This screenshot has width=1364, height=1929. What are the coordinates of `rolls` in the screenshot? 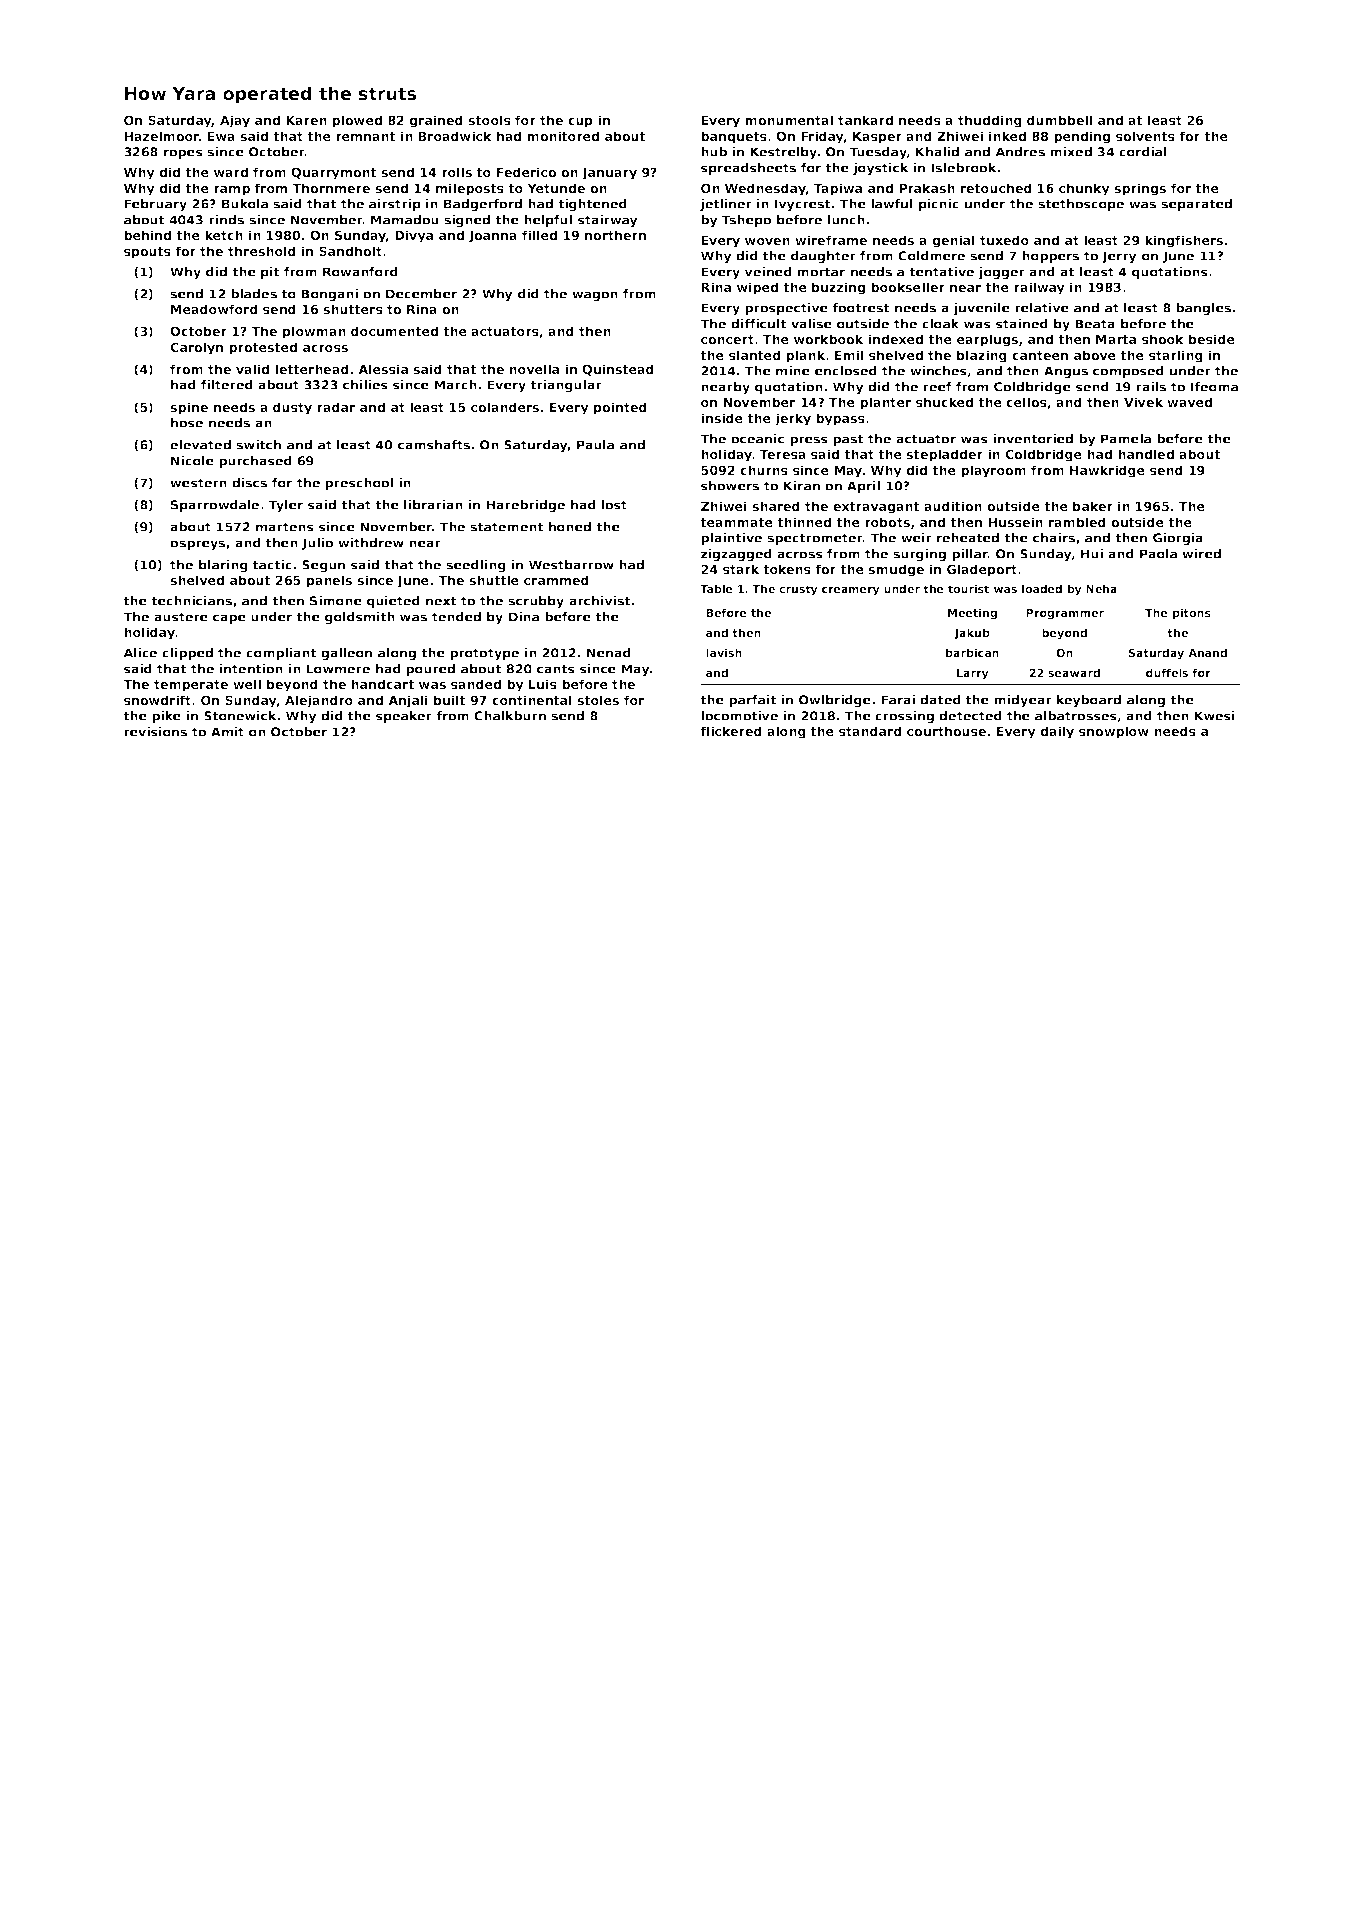 It's located at (457, 172).
